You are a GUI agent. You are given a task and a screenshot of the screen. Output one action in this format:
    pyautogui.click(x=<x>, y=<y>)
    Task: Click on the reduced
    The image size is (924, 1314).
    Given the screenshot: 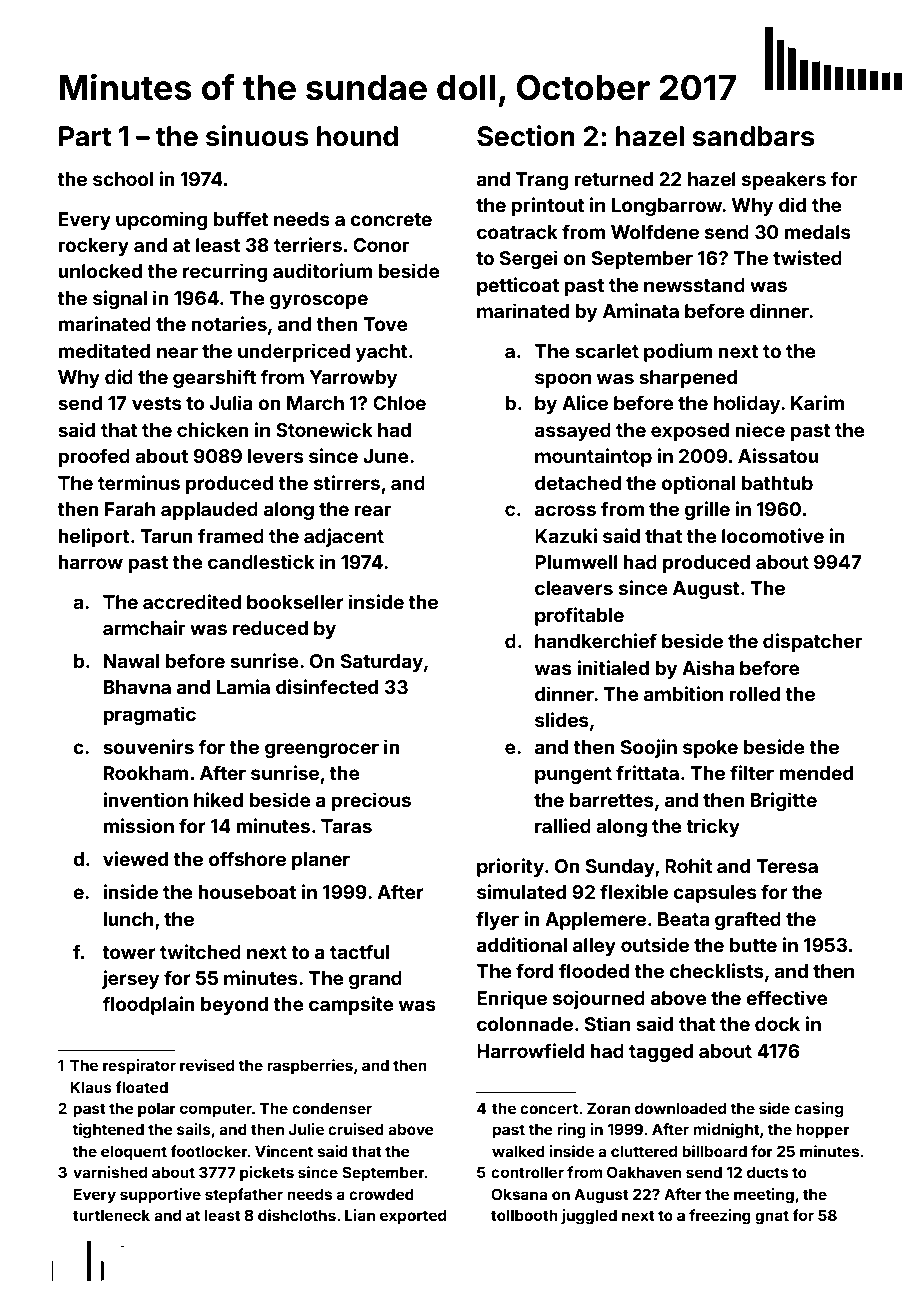 What is the action you would take?
    pyautogui.click(x=270, y=628)
